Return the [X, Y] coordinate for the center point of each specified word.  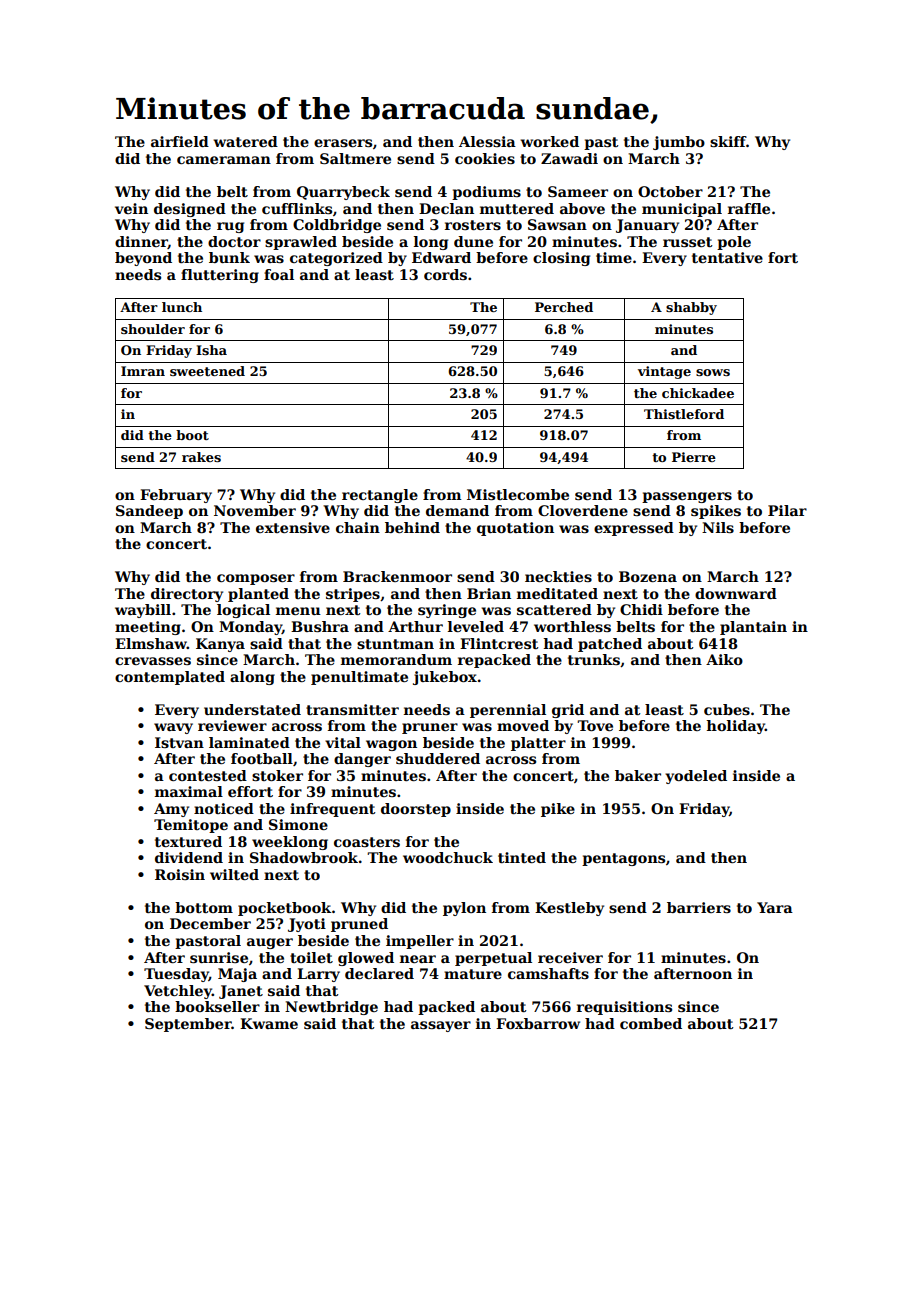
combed [651, 1023]
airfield [180, 141]
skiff [728, 141]
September [188, 1025]
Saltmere [355, 158]
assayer [441, 1026]
